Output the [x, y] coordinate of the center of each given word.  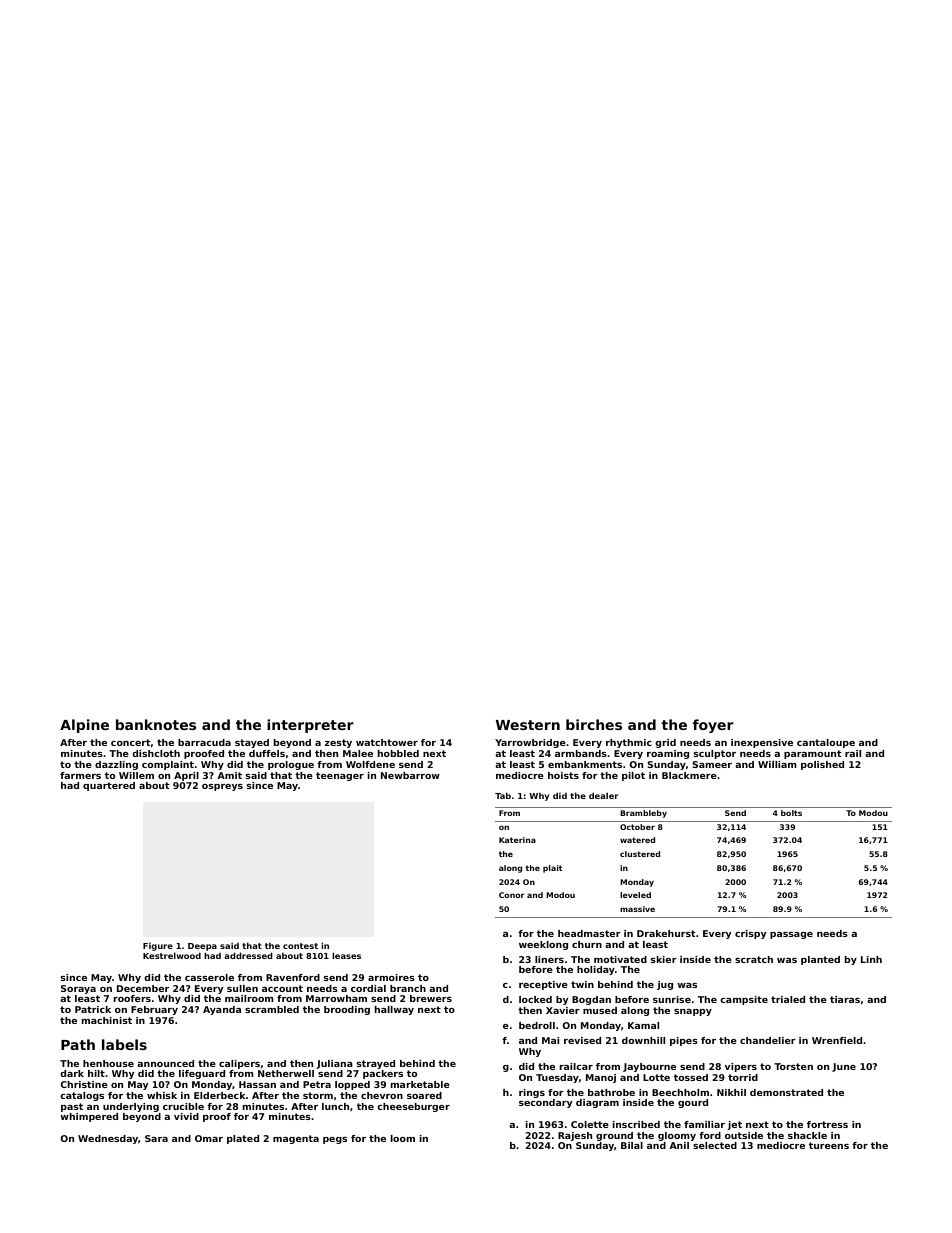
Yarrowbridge [530, 743]
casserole [209, 977]
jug [665, 985]
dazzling [116, 765]
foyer [713, 726]
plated [243, 1139]
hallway [394, 1010]
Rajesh [575, 1136]
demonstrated [786, 1092]
